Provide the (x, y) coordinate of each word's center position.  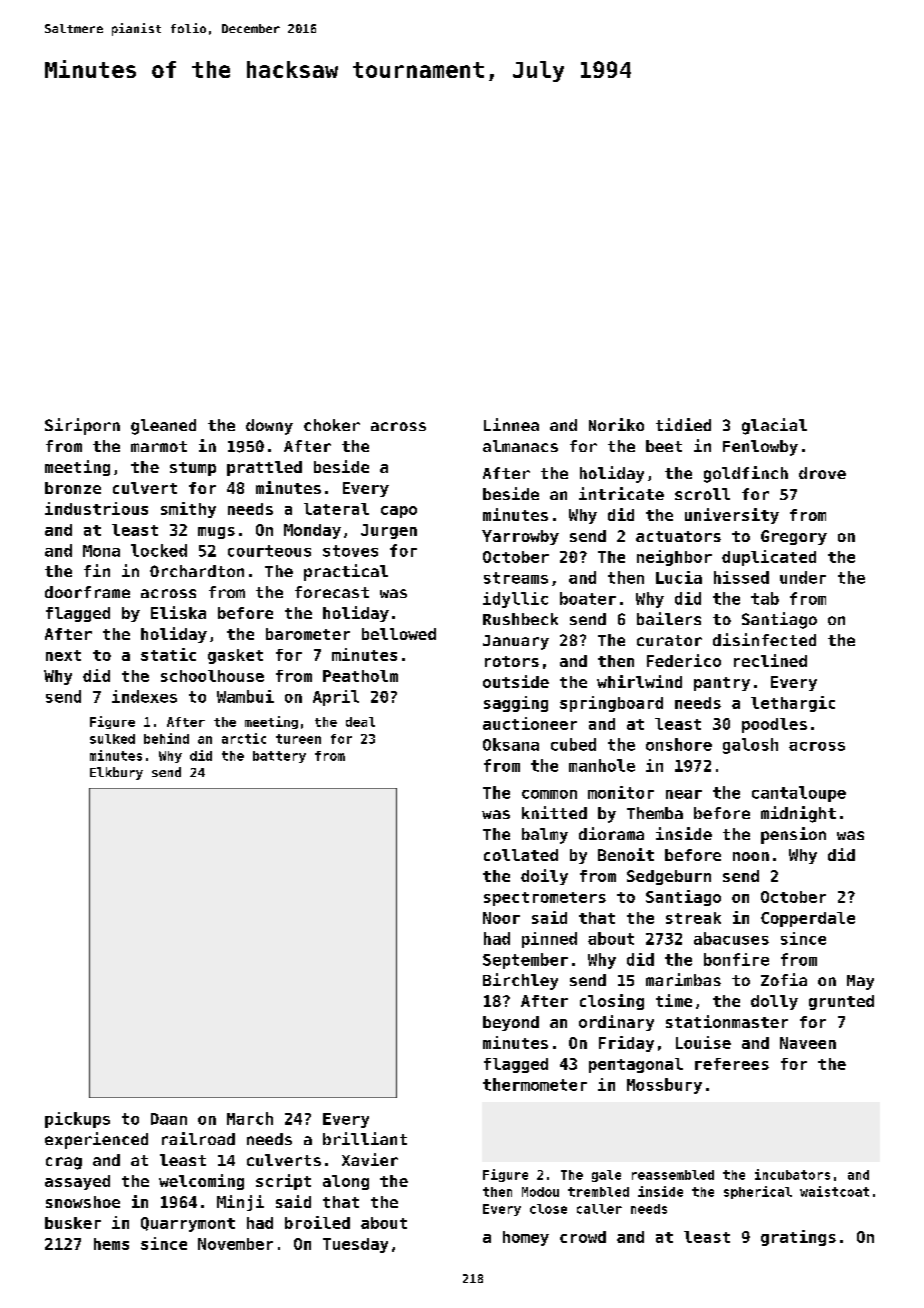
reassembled (673, 1175)
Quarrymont (188, 1224)
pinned (549, 940)
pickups (77, 1120)
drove (822, 473)
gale (606, 1176)
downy (269, 427)
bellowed (399, 634)
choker (332, 425)
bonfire (736, 959)
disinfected (764, 639)
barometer (308, 634)
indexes (144, 696)
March (250, 1118)
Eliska (178, 612)
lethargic (793, 704)
